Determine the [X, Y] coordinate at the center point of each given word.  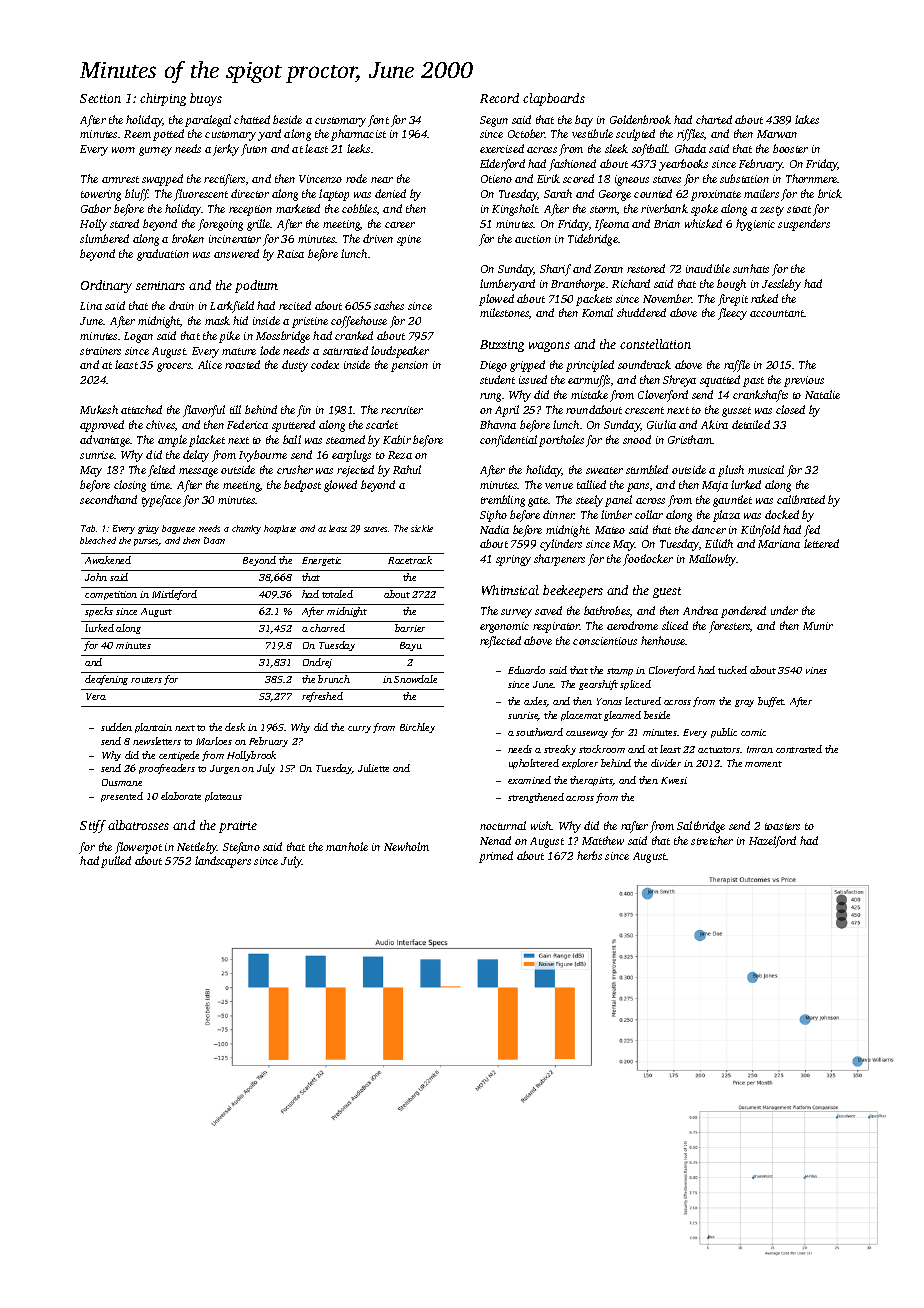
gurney [155, 151]
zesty [772, 211]
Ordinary [106, 286]
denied [390, 193]
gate [538, 502]
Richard [631, 283]
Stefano [241, 848]
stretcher [712, 840]
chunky [246, 529]
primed [496, 857]
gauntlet [732, 501]
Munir [818, 626]
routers [146, 680]
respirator [556, 627]
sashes [389, 305]
